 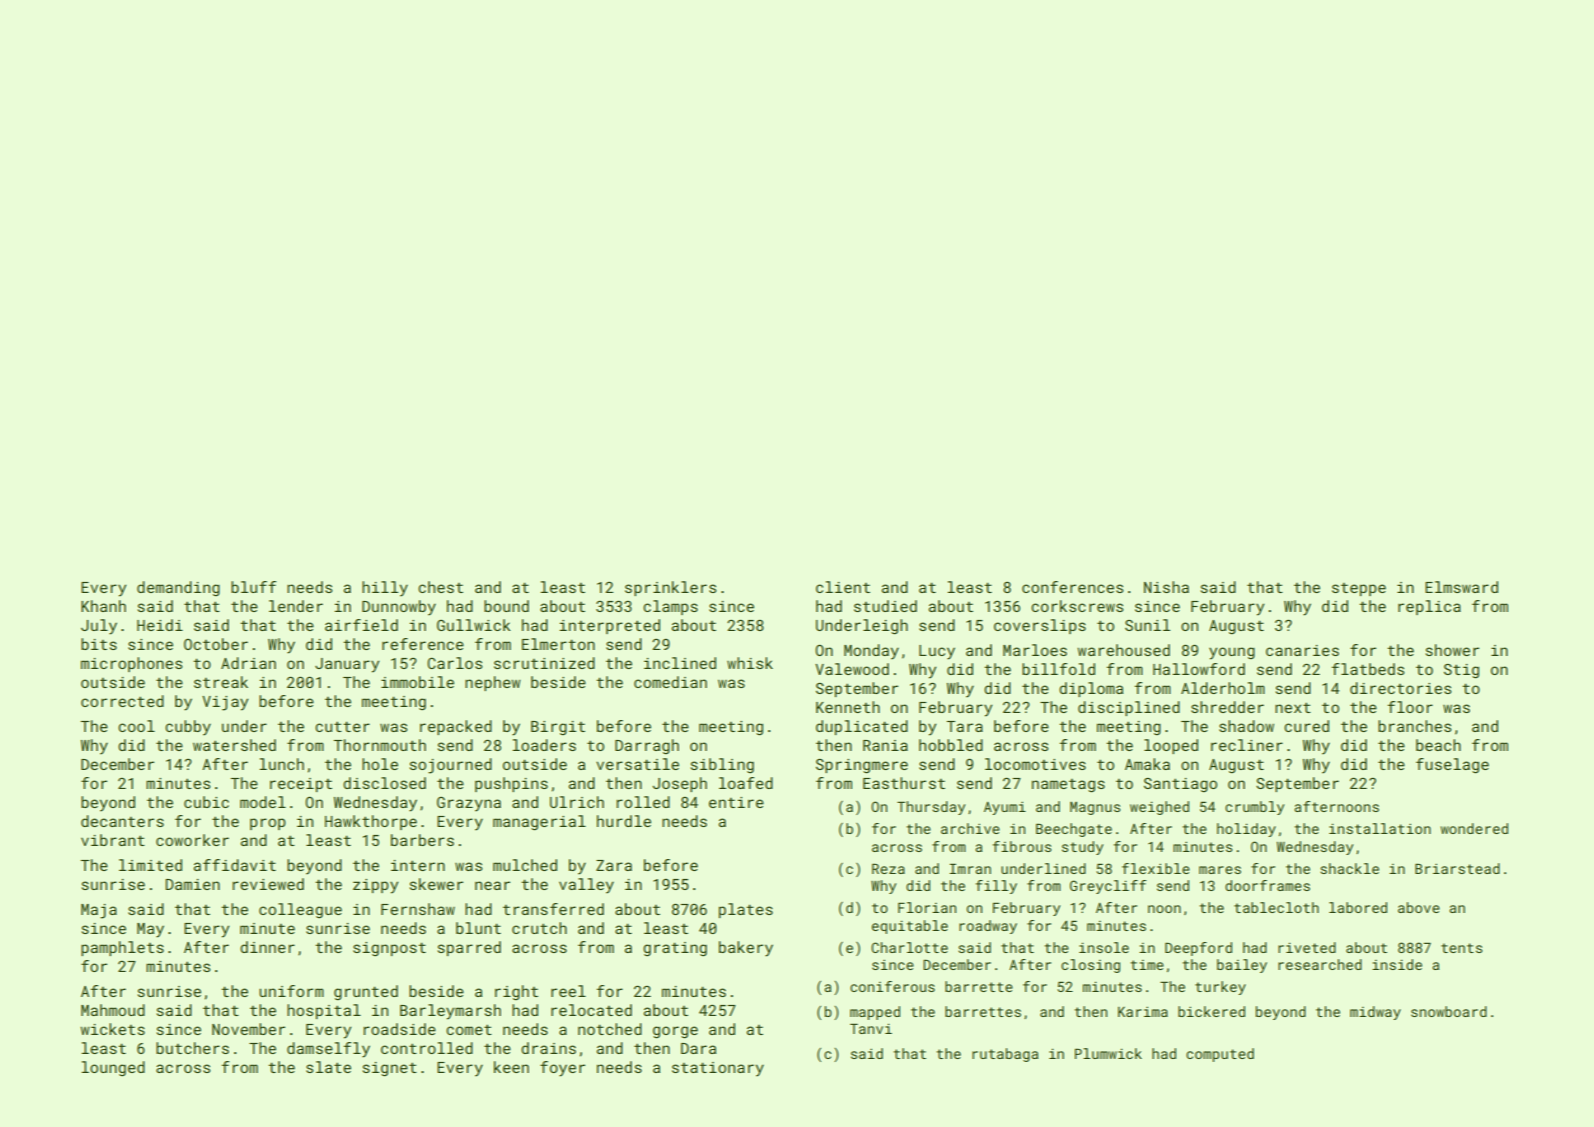 I want to click on shower, so click(x=1452, y=650).
